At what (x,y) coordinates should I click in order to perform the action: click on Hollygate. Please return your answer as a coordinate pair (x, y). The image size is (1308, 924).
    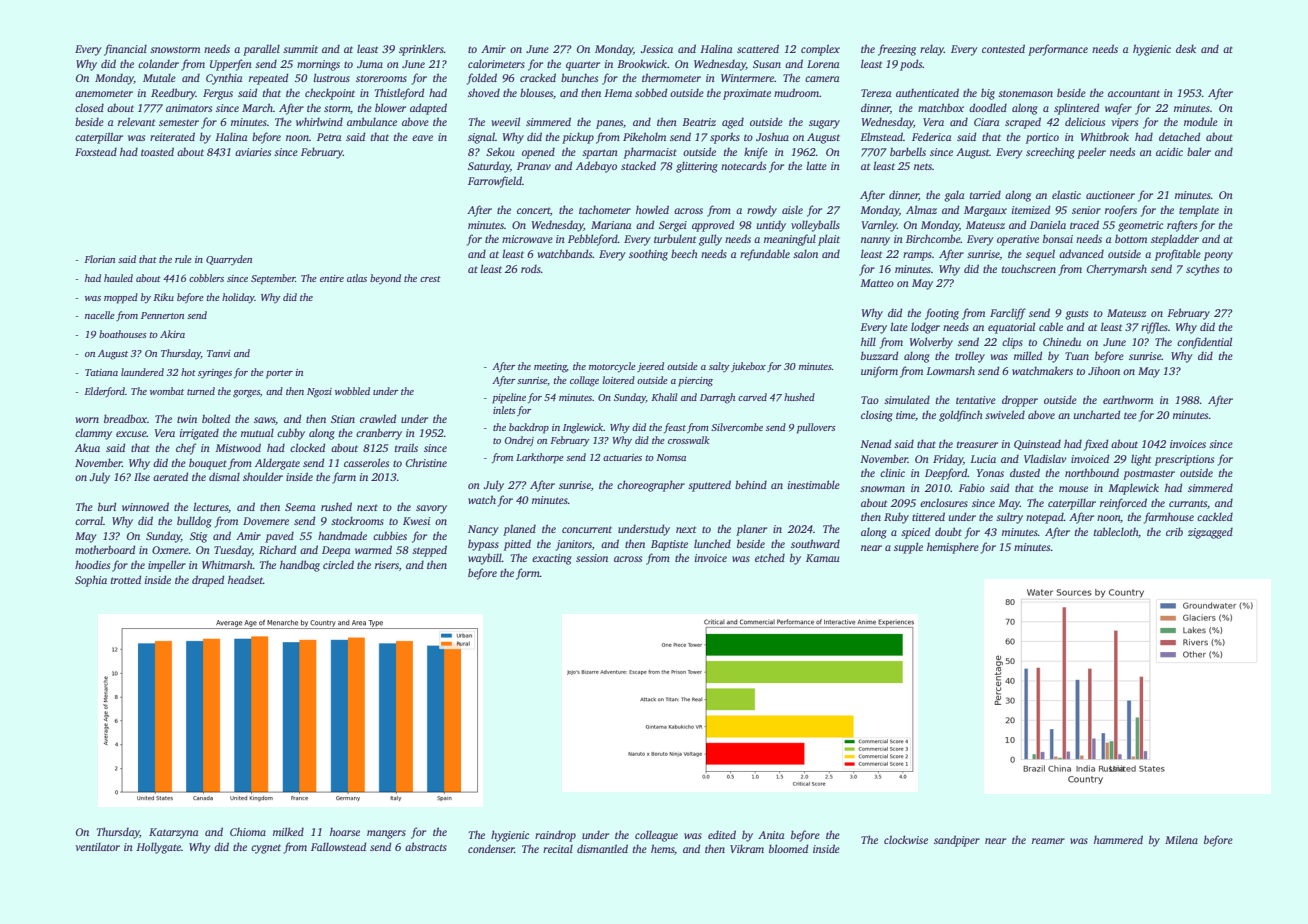
    Looking at the image, I should click on (158, 848).
